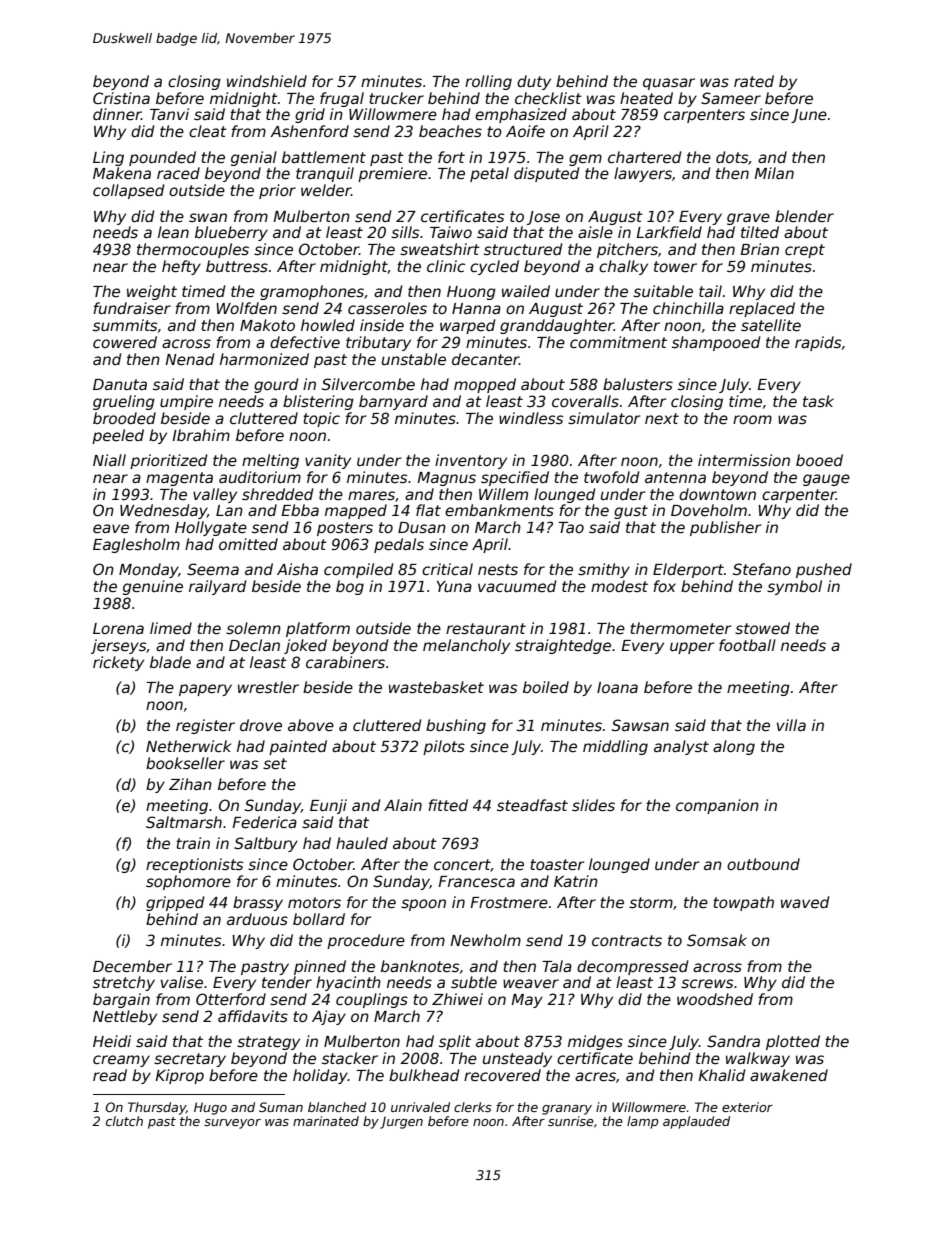 This screenshot has height=1233, width=952. I want to click on duty, so click(534, 82).
